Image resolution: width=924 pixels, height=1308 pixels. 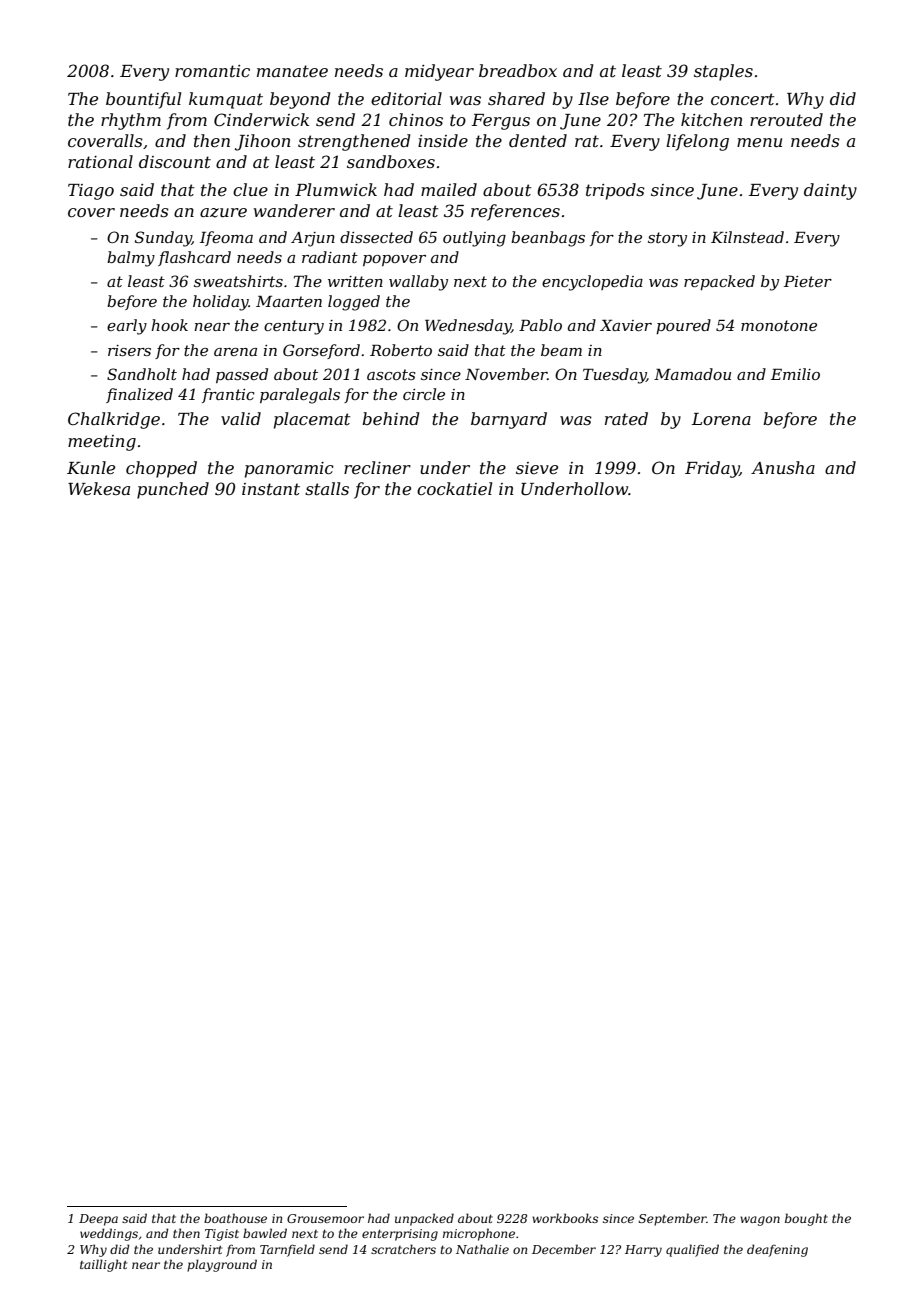 What do you see at coordinates (723, 72) in the document?
I see `staples` at bounding box center [723, 72].
